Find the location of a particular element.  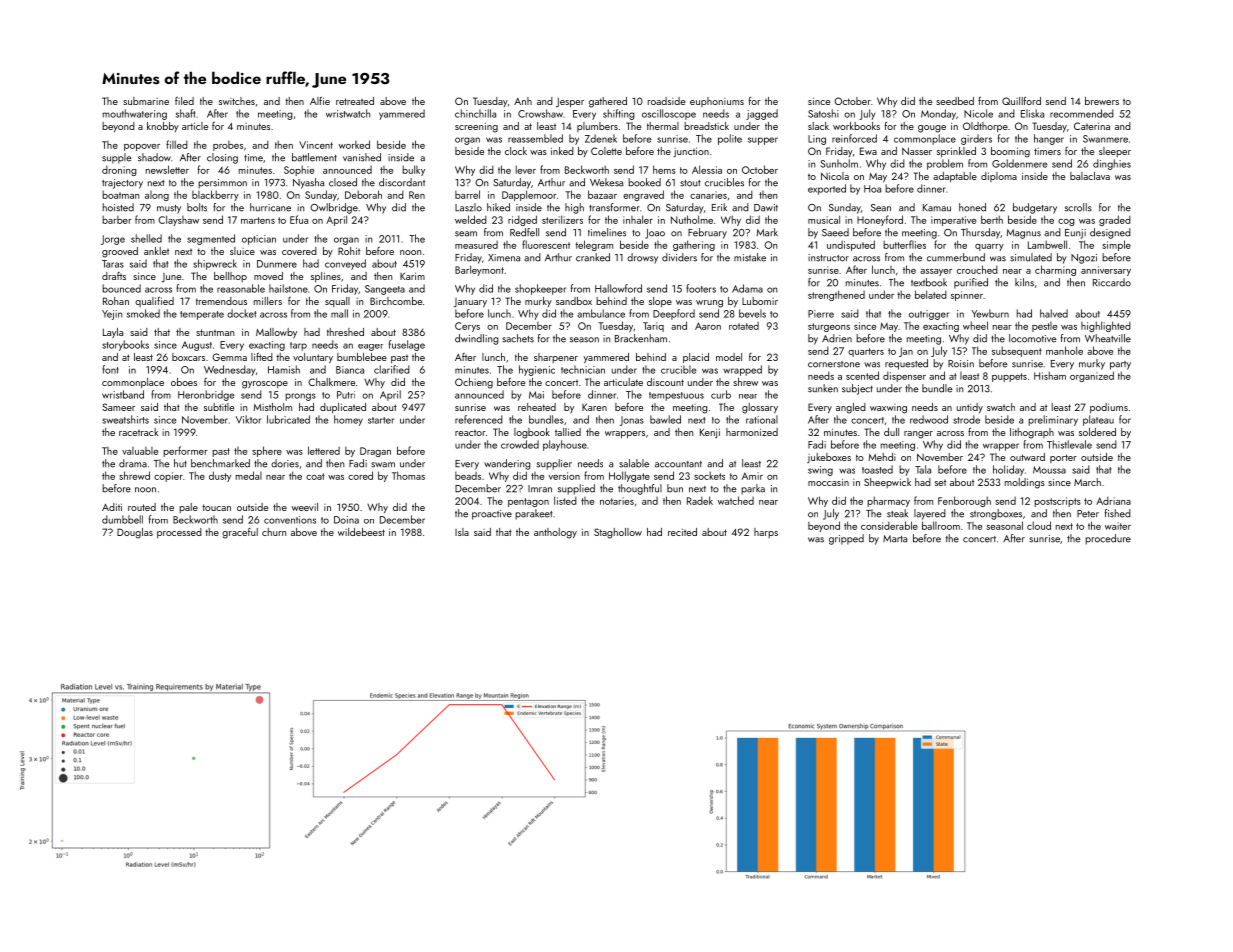

halved is located at coordinates (1054, 313).
